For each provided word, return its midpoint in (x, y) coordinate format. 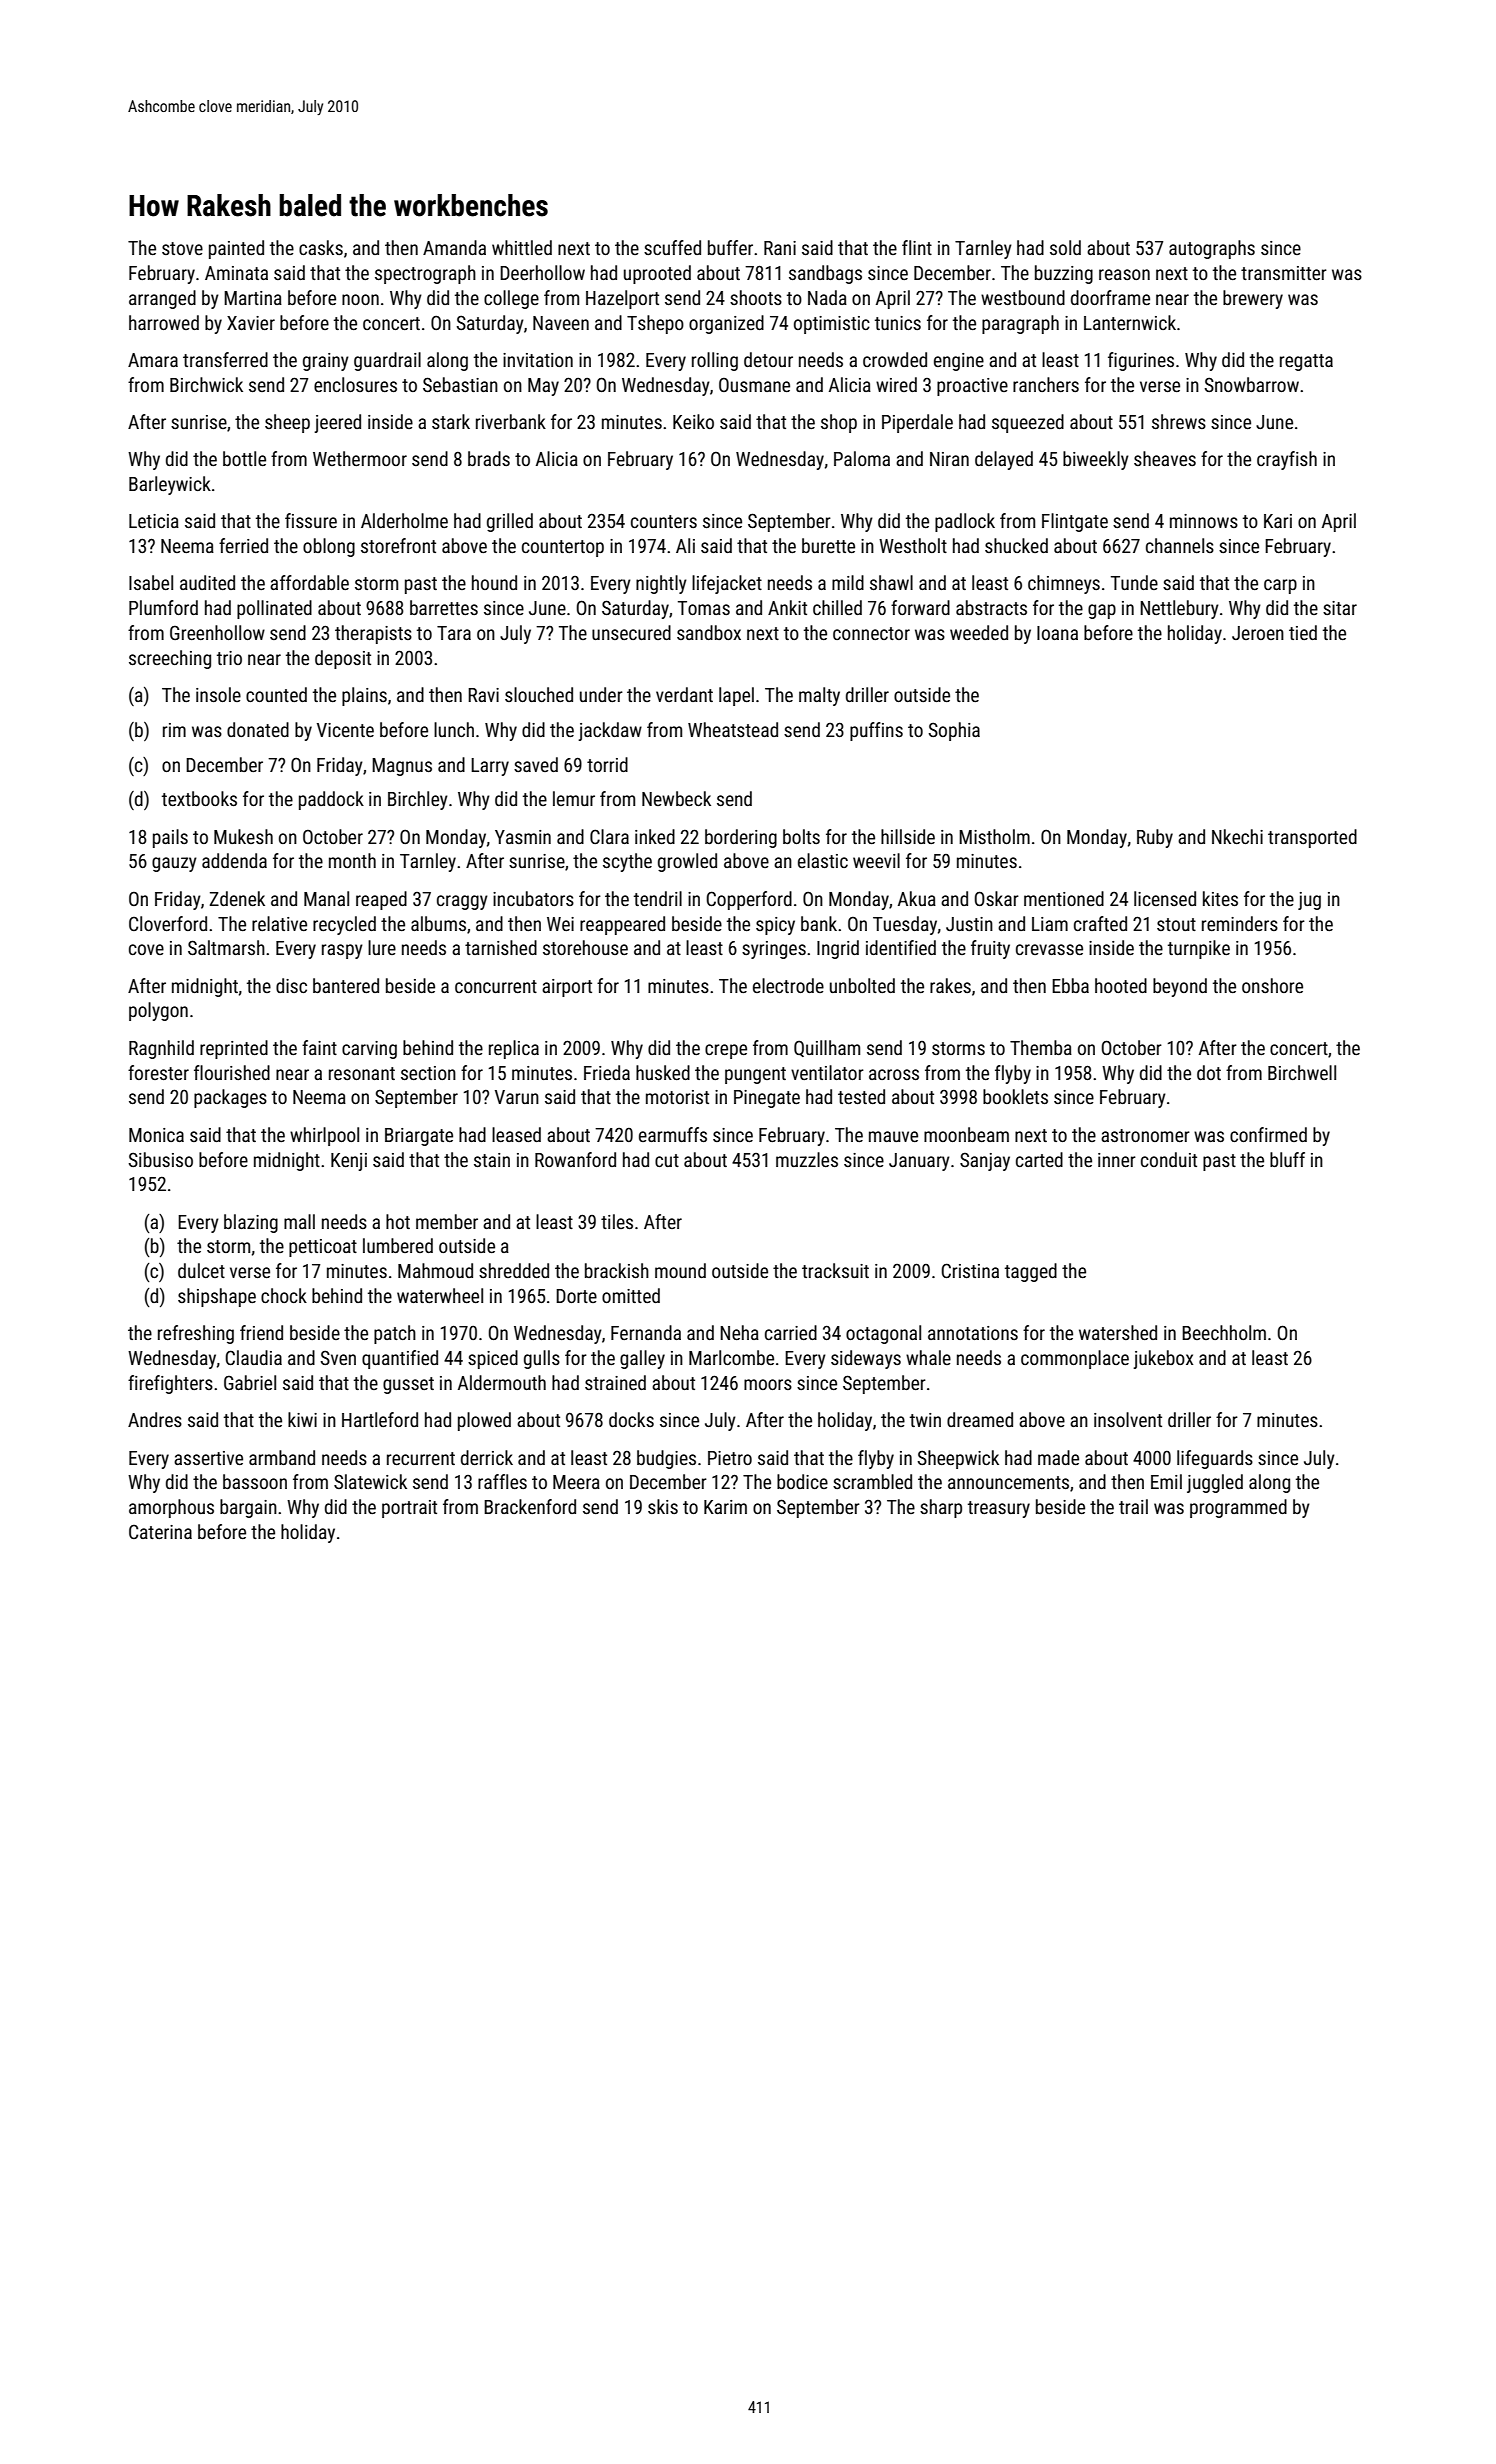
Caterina (160, 1531)
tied (1303, 632)
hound (494, 582)
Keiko (693, 421)
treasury (999, 1509)
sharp (941, 1508)
